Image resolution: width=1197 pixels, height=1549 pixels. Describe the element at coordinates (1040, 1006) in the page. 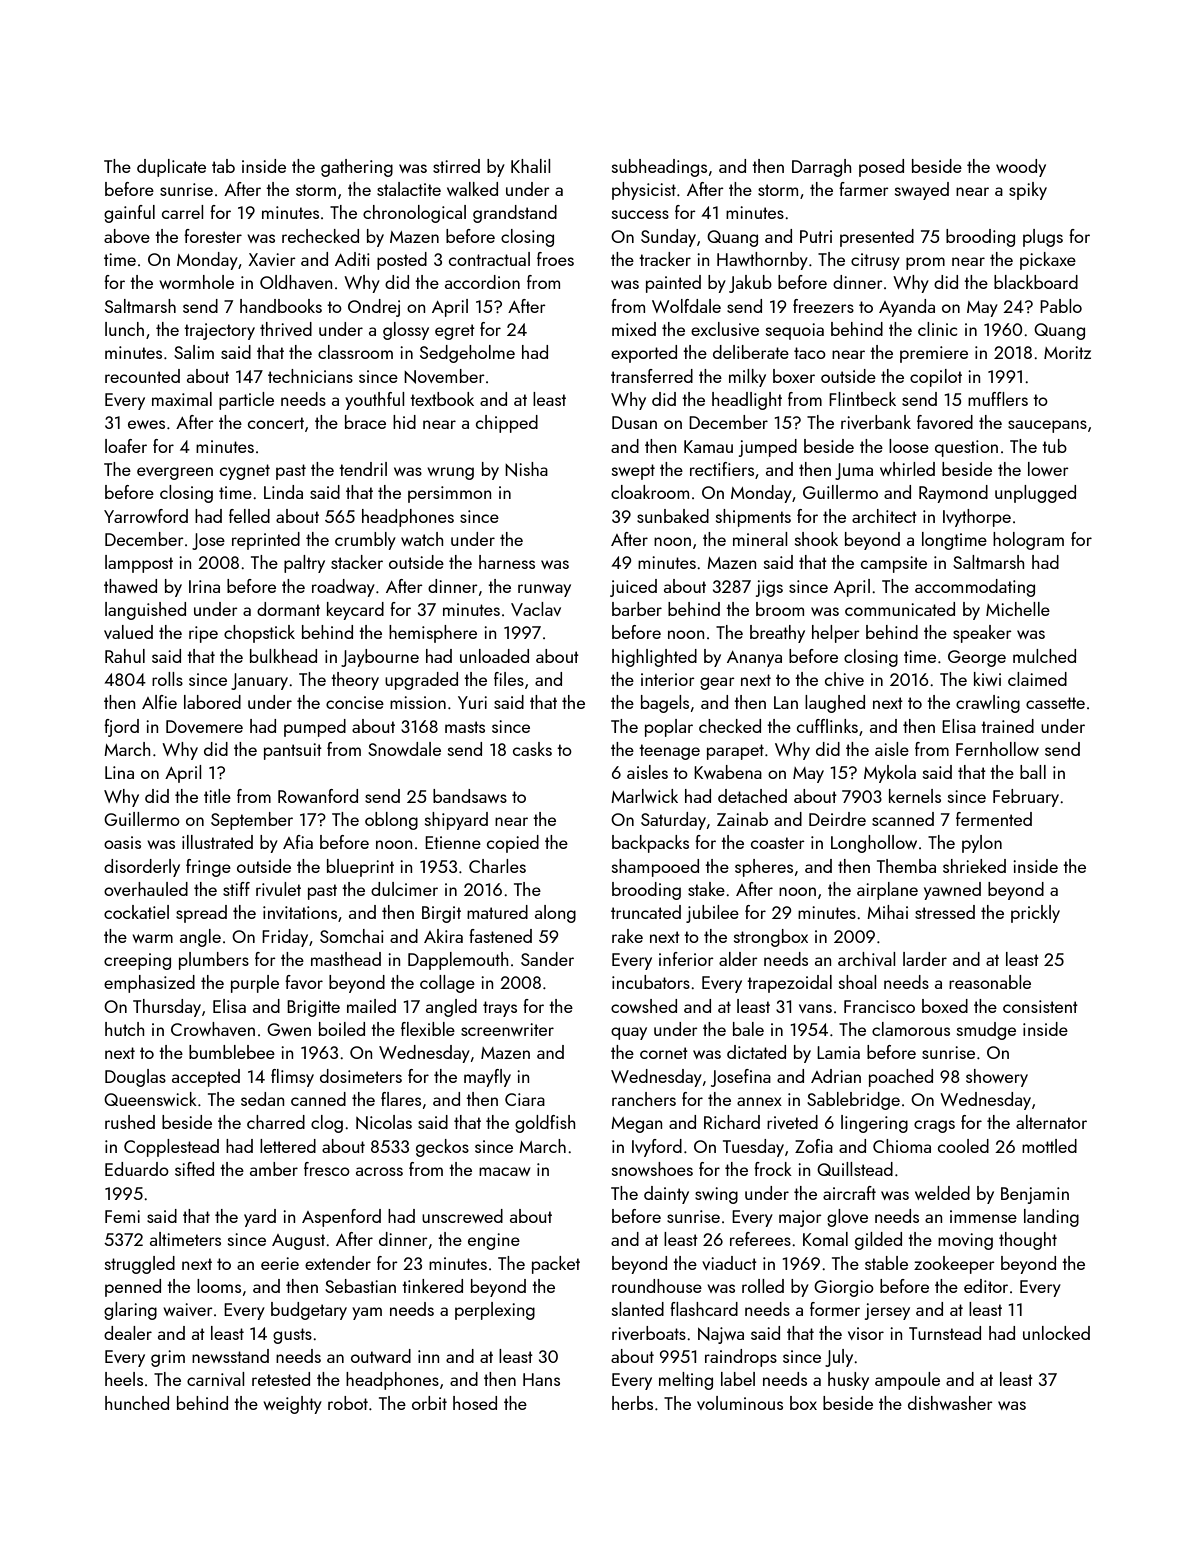

I see `consistent` at that location.
